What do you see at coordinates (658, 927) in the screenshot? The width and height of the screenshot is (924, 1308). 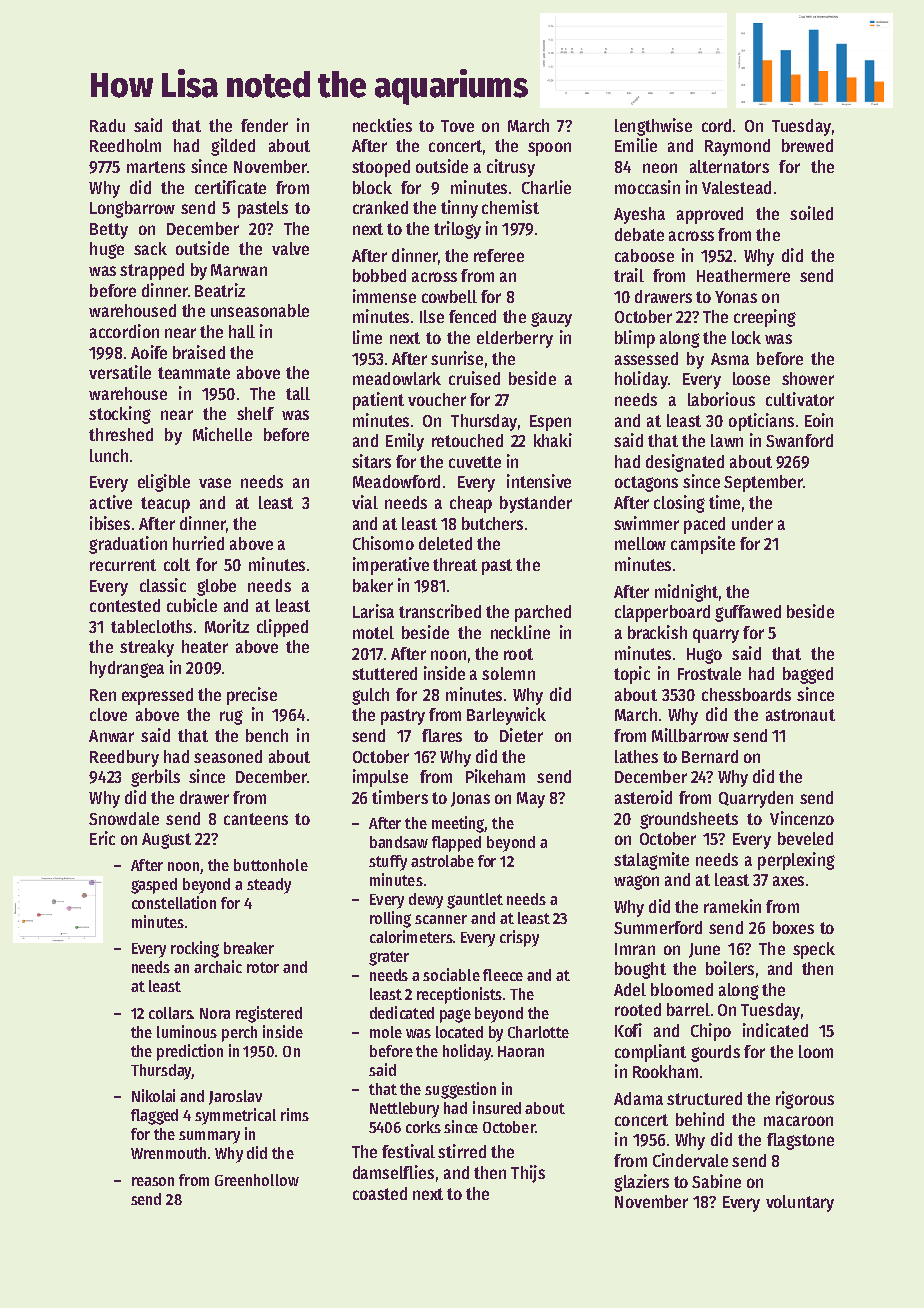 I see `Summerford` at bounding box center [658, 927].
